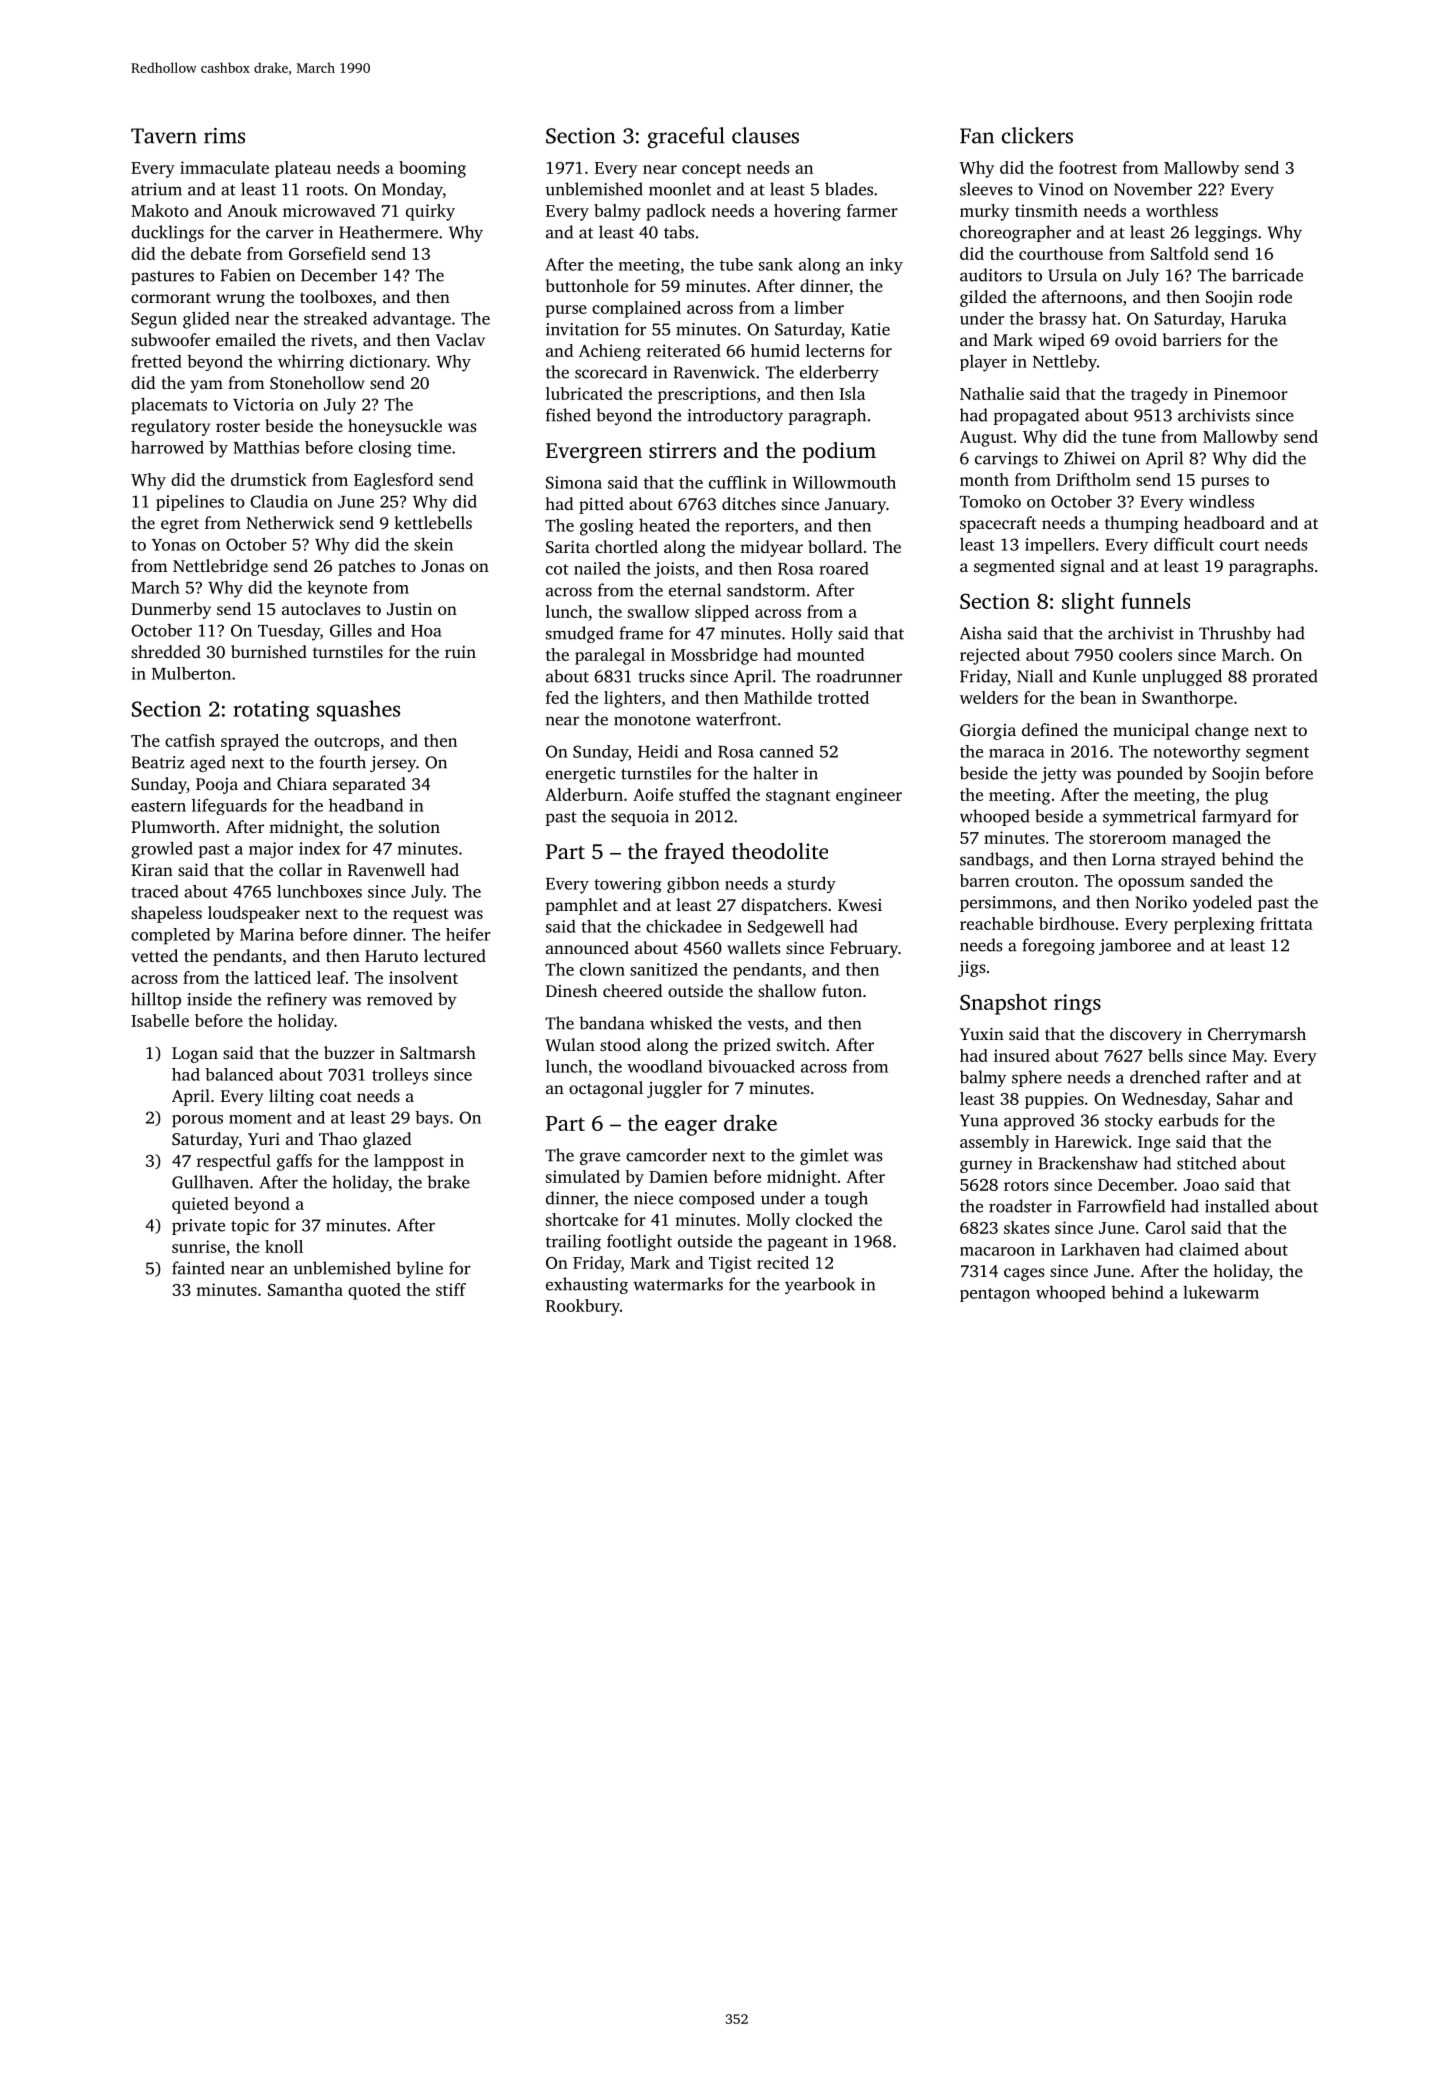  What do you see at coordinates (1149, 817) in the page?
I see `symmetrical` at bounding box center [1149, 817].
